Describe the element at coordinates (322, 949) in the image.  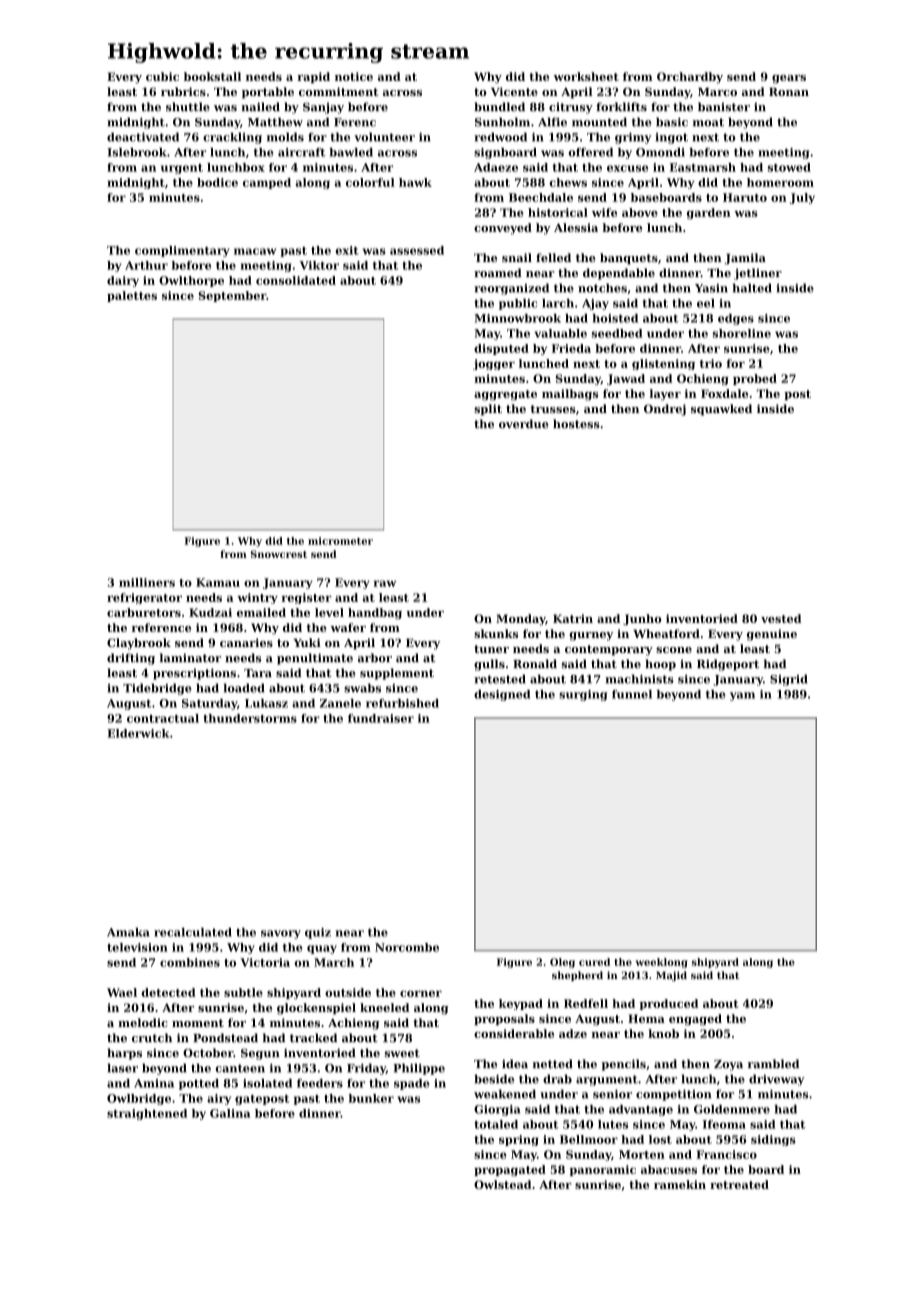
I see `quay` at that location.
